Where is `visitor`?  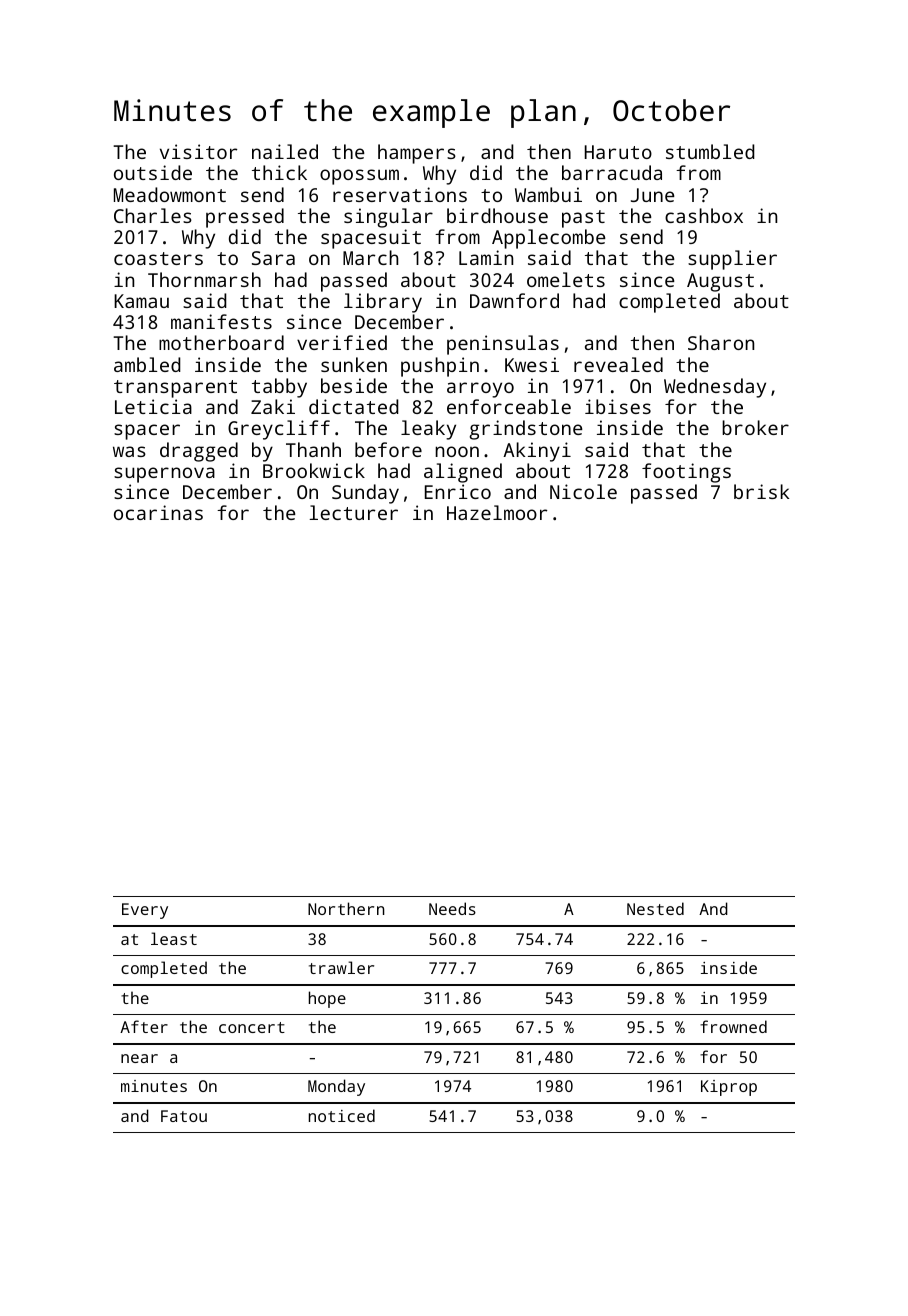 visitor is located at coordinates (198, 151).
